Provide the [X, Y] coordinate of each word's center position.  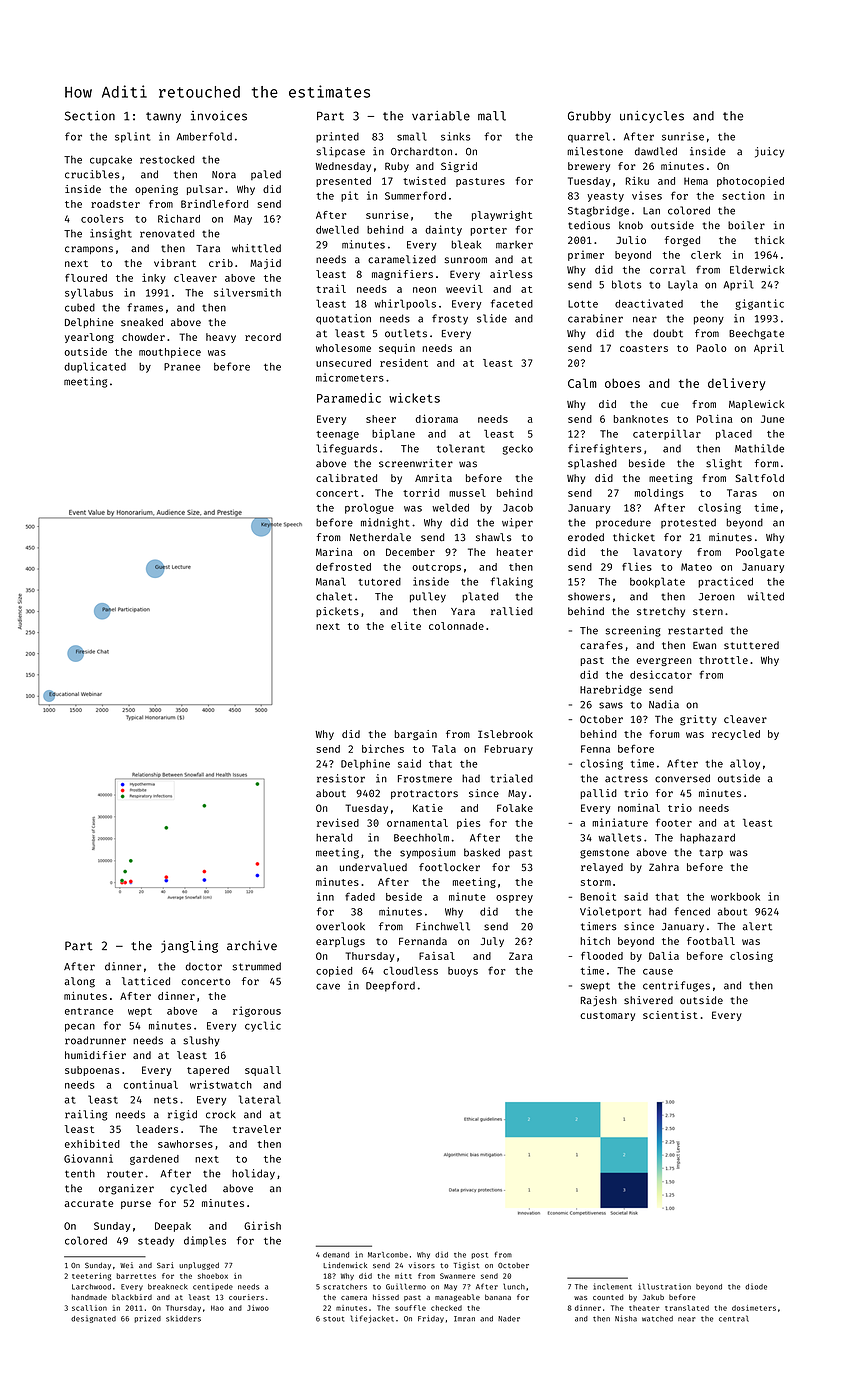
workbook [735, 897]
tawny [163, 117]
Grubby [589, 117]
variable [441, 116]
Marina [334, 552]
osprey [514, 899]
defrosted [343, 567]
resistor [341, 778]
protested [688, 523]
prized [148, 1319]
